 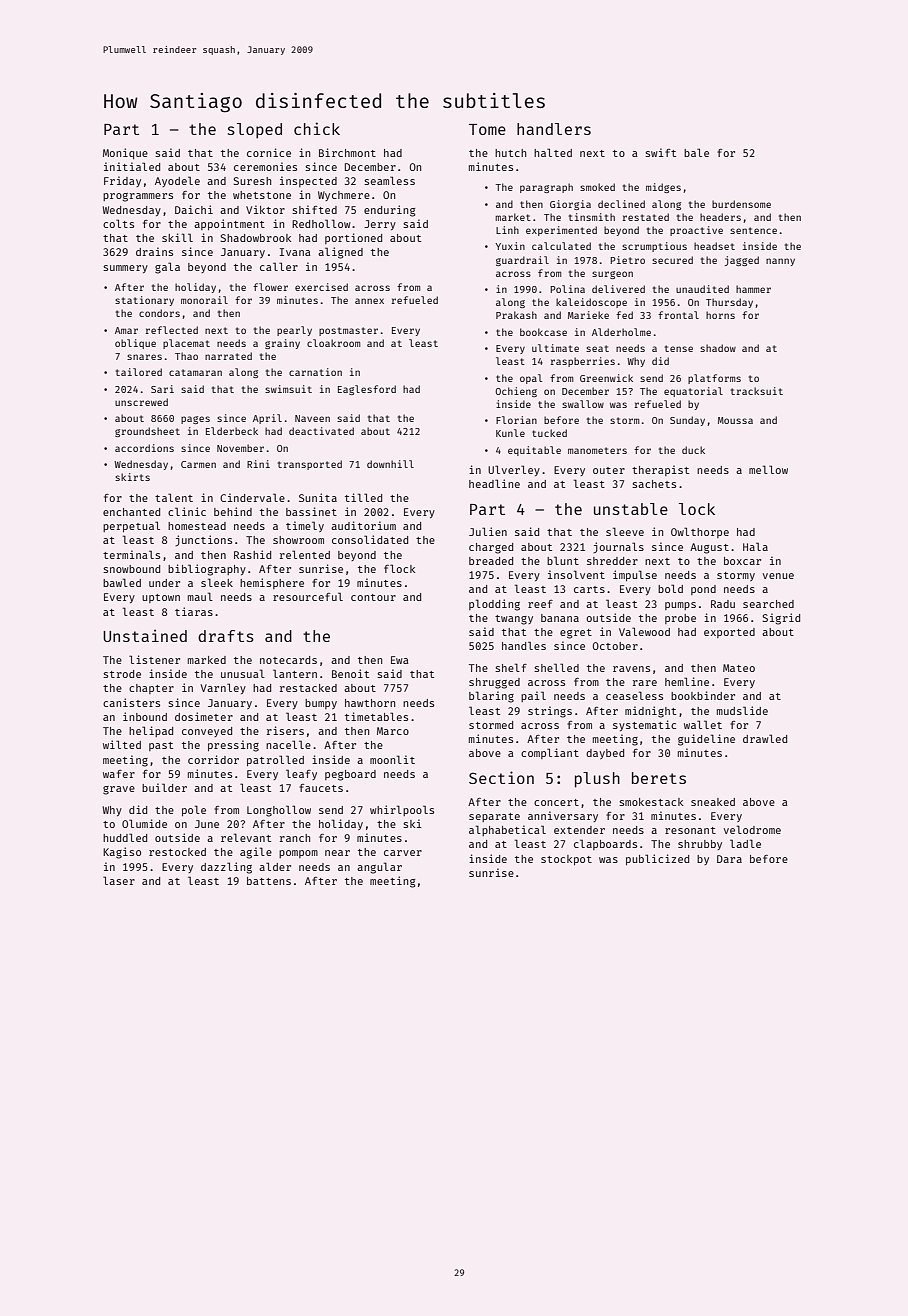 What do you see at coordinates (487, 129) in the page?
I see `Tome` at bounding box center [487, 129].
